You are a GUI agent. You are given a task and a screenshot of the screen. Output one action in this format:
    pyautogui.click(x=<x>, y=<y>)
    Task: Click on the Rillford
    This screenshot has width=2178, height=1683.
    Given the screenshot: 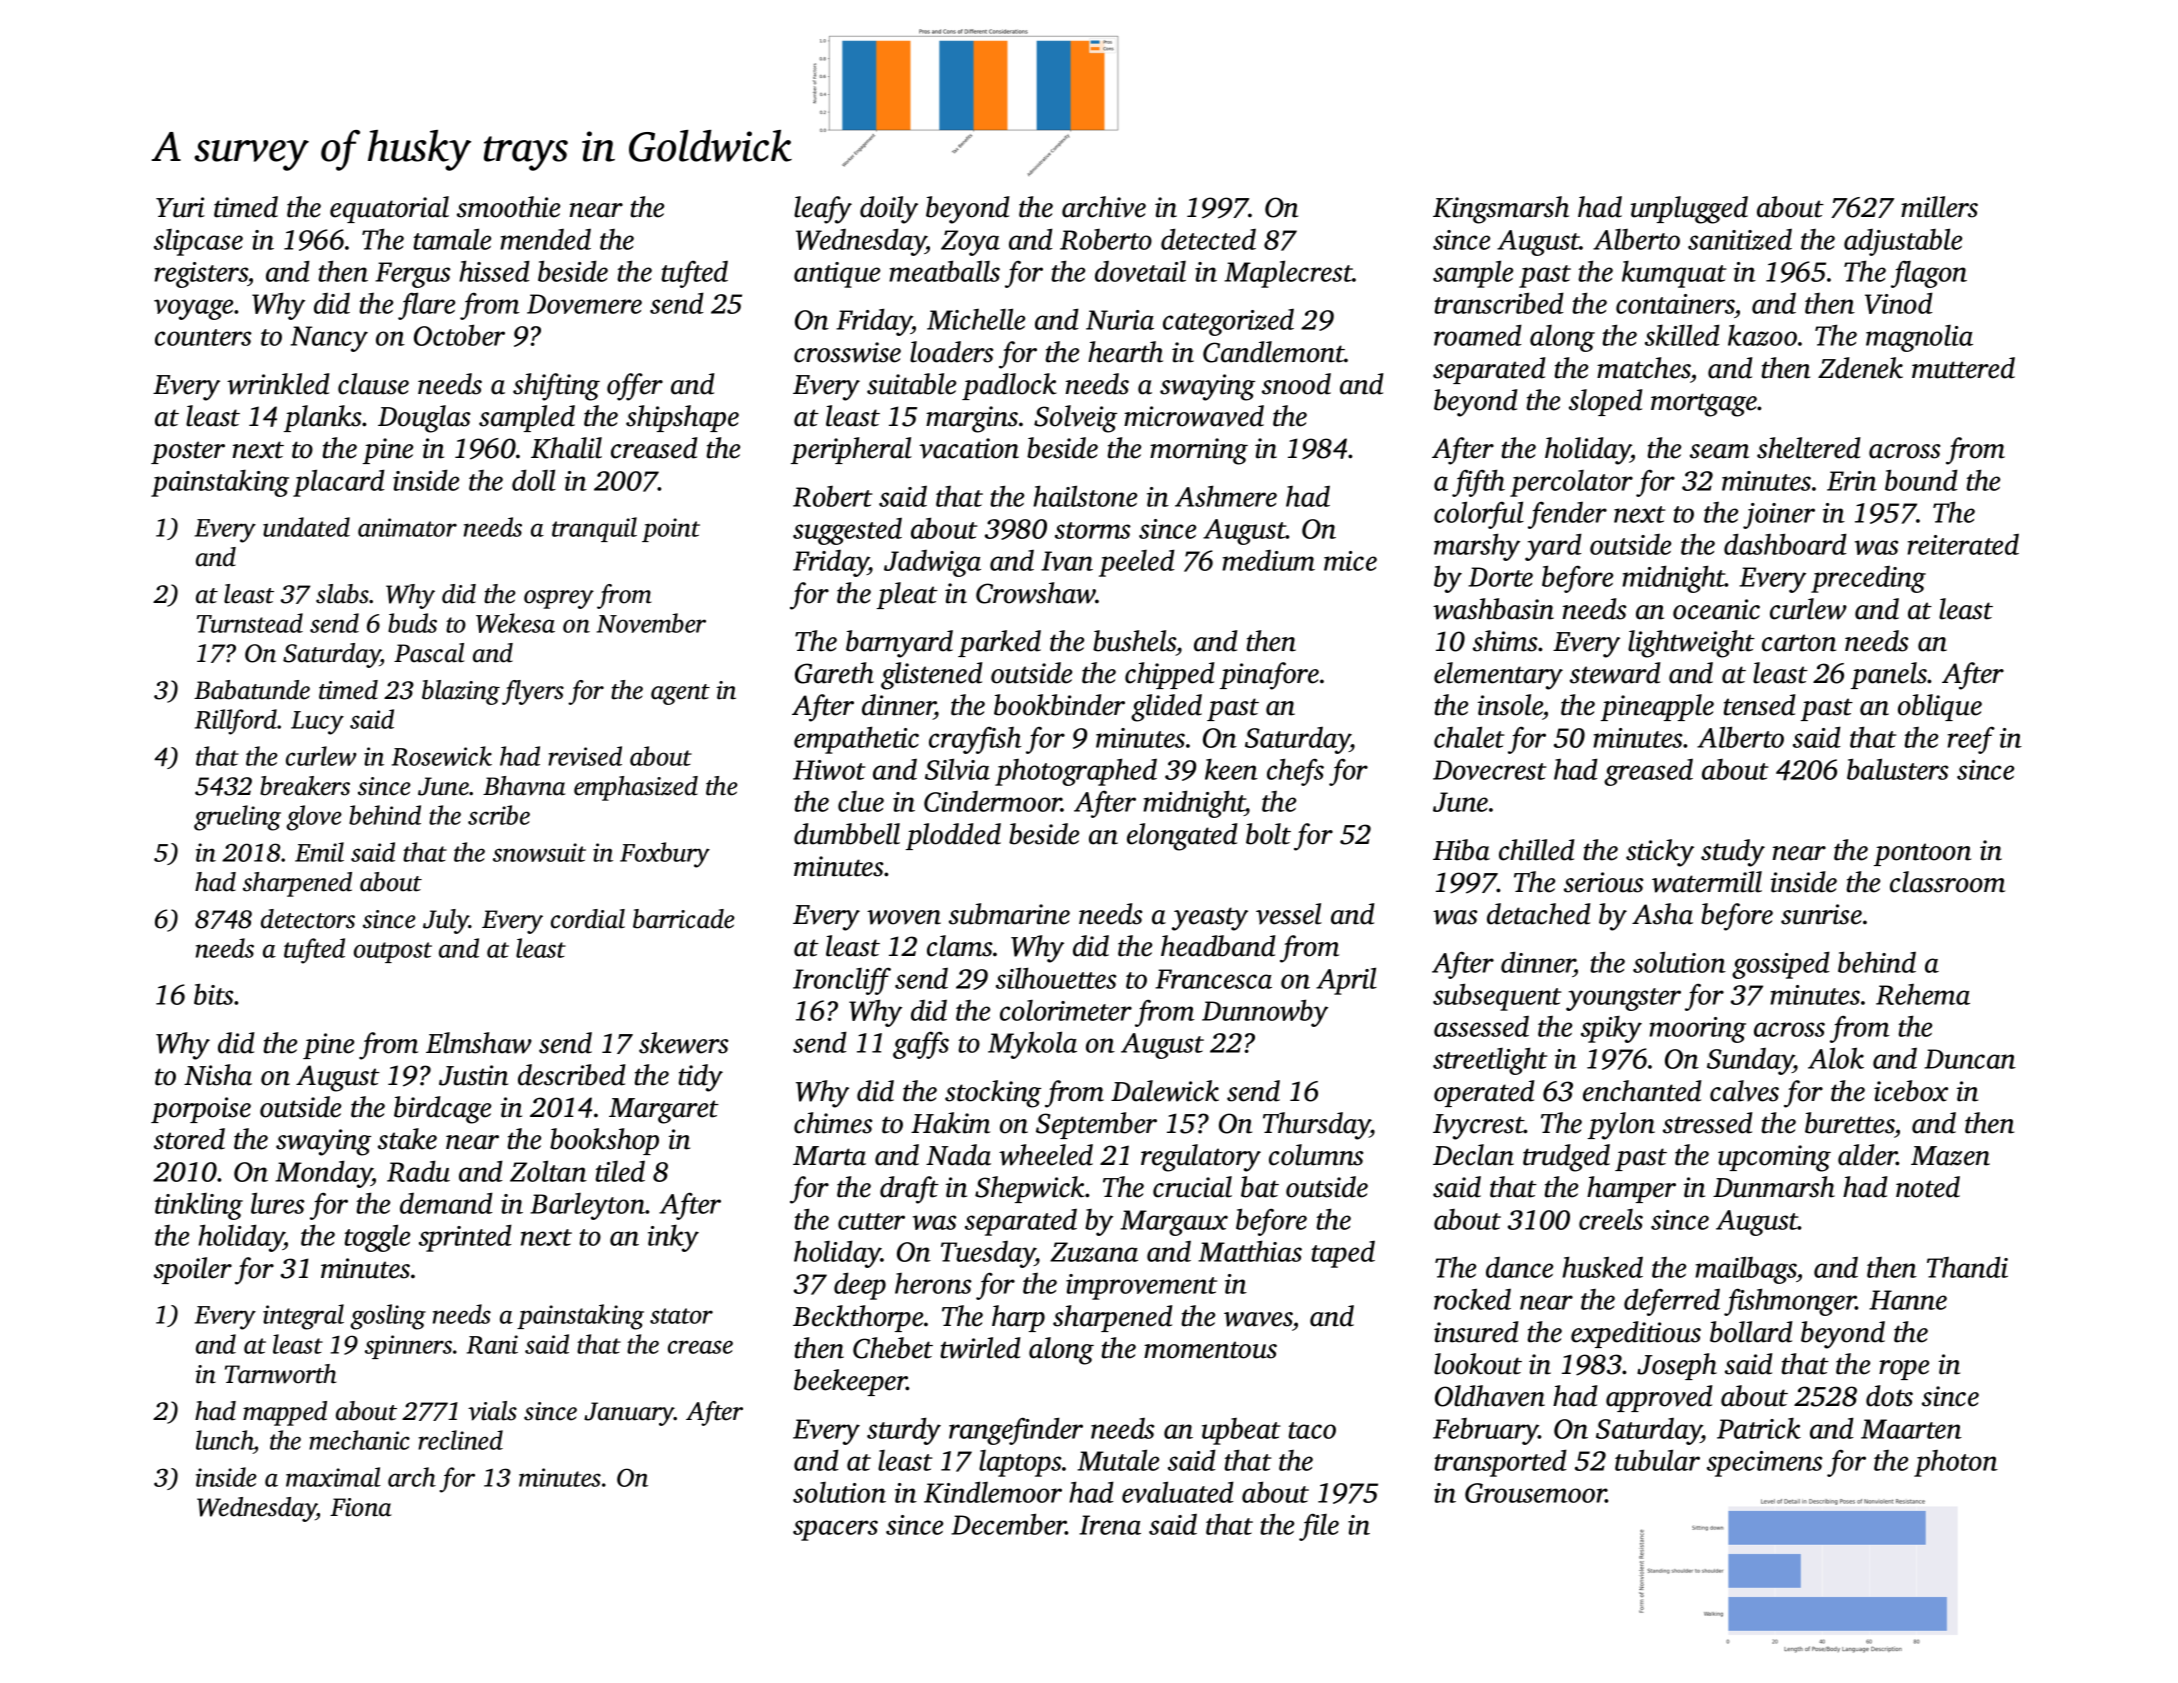 What is the action you would take?
    pyautogui.click(x=236, y=722)
